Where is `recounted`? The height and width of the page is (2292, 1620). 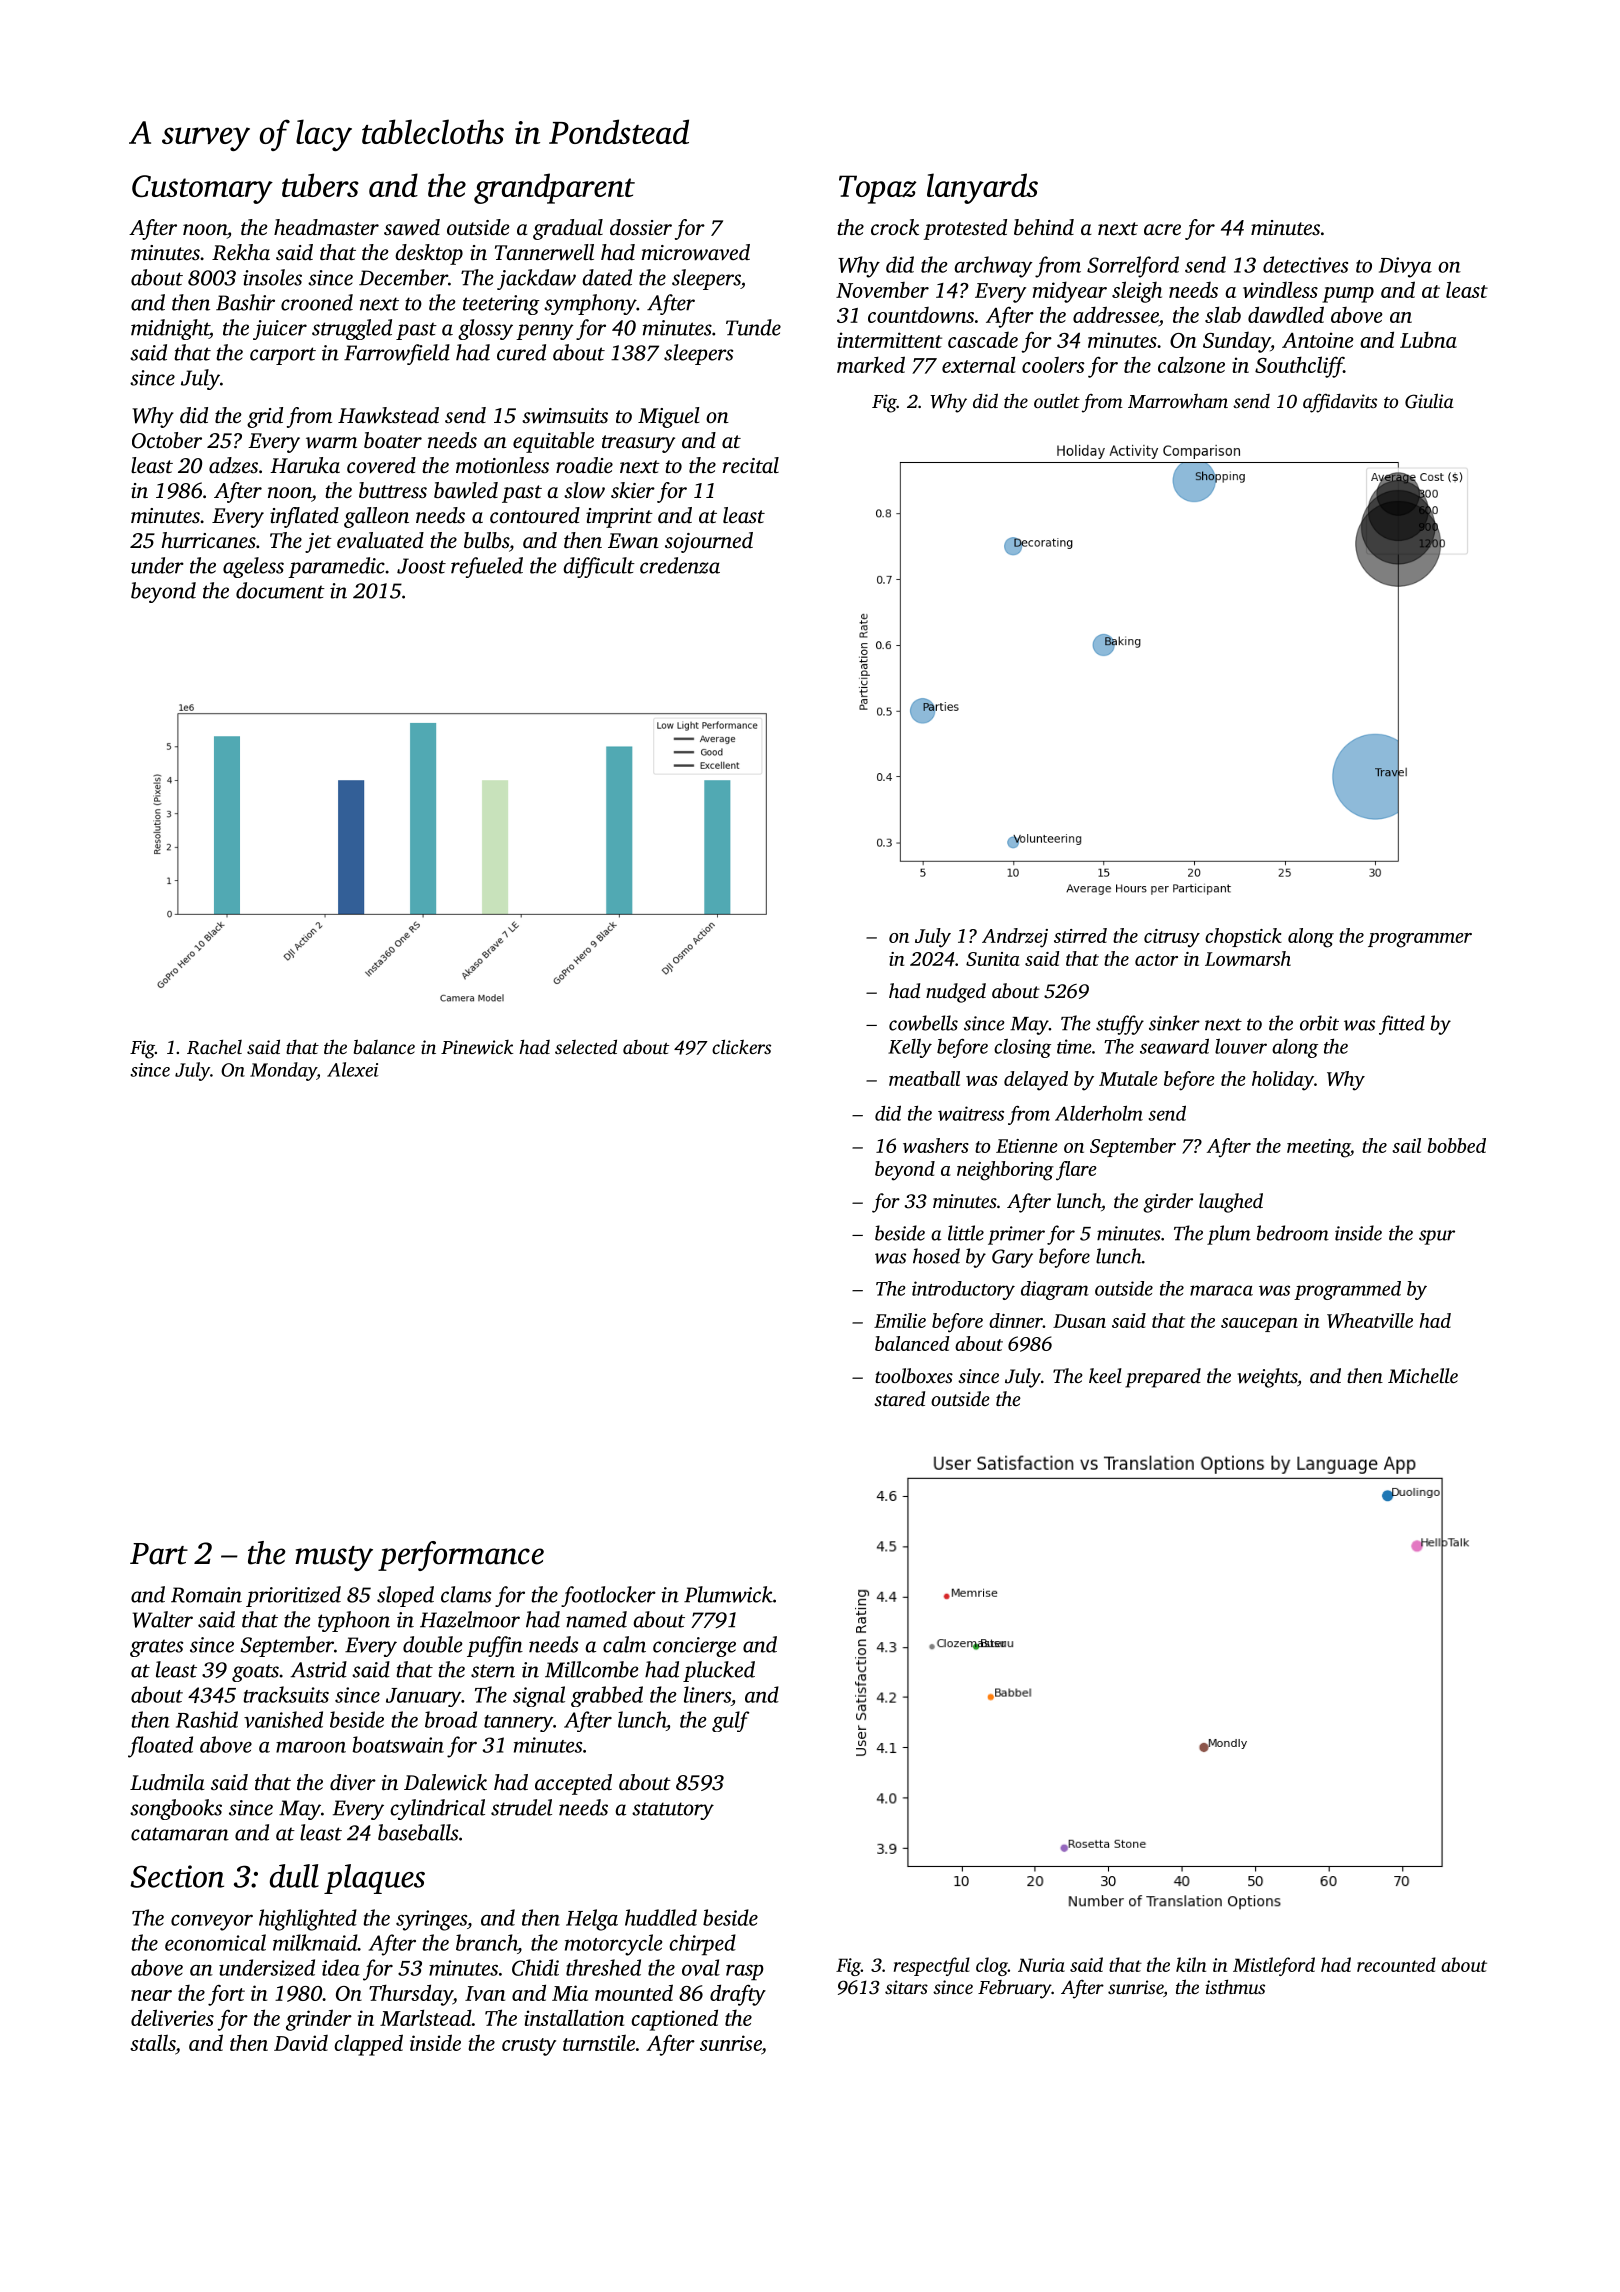 recounted is located at coordinates (1396, 1964).
